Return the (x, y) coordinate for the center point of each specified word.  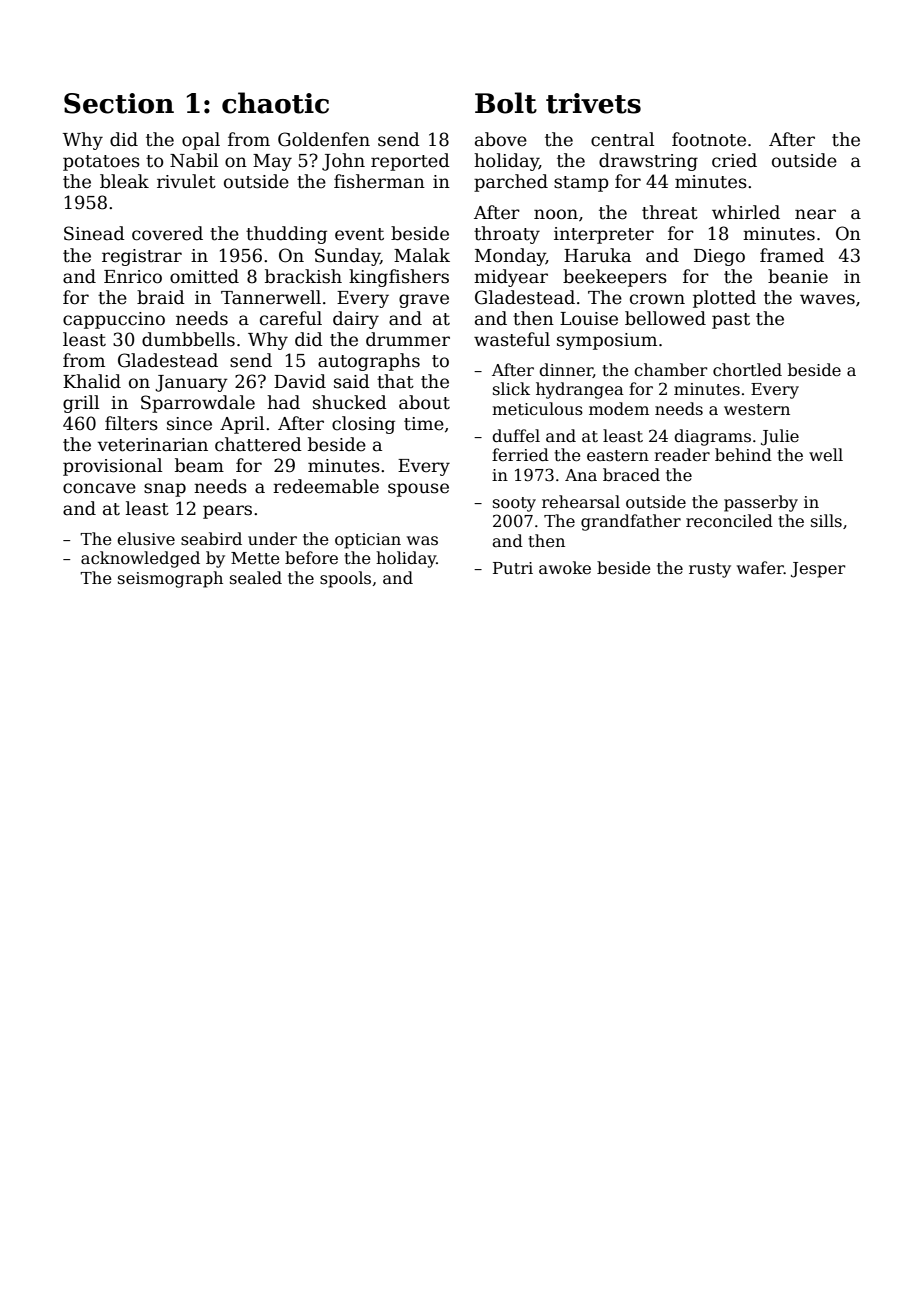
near (815, 214)
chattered (258, 444)
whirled (746, 212)
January (191, 383)
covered (167, 233)
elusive (146, 539)
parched (511, 183)
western (757, 410)
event (359, 234)
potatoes (101, 163)
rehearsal (581, 502)
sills (826, 520)
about (424, 402)
